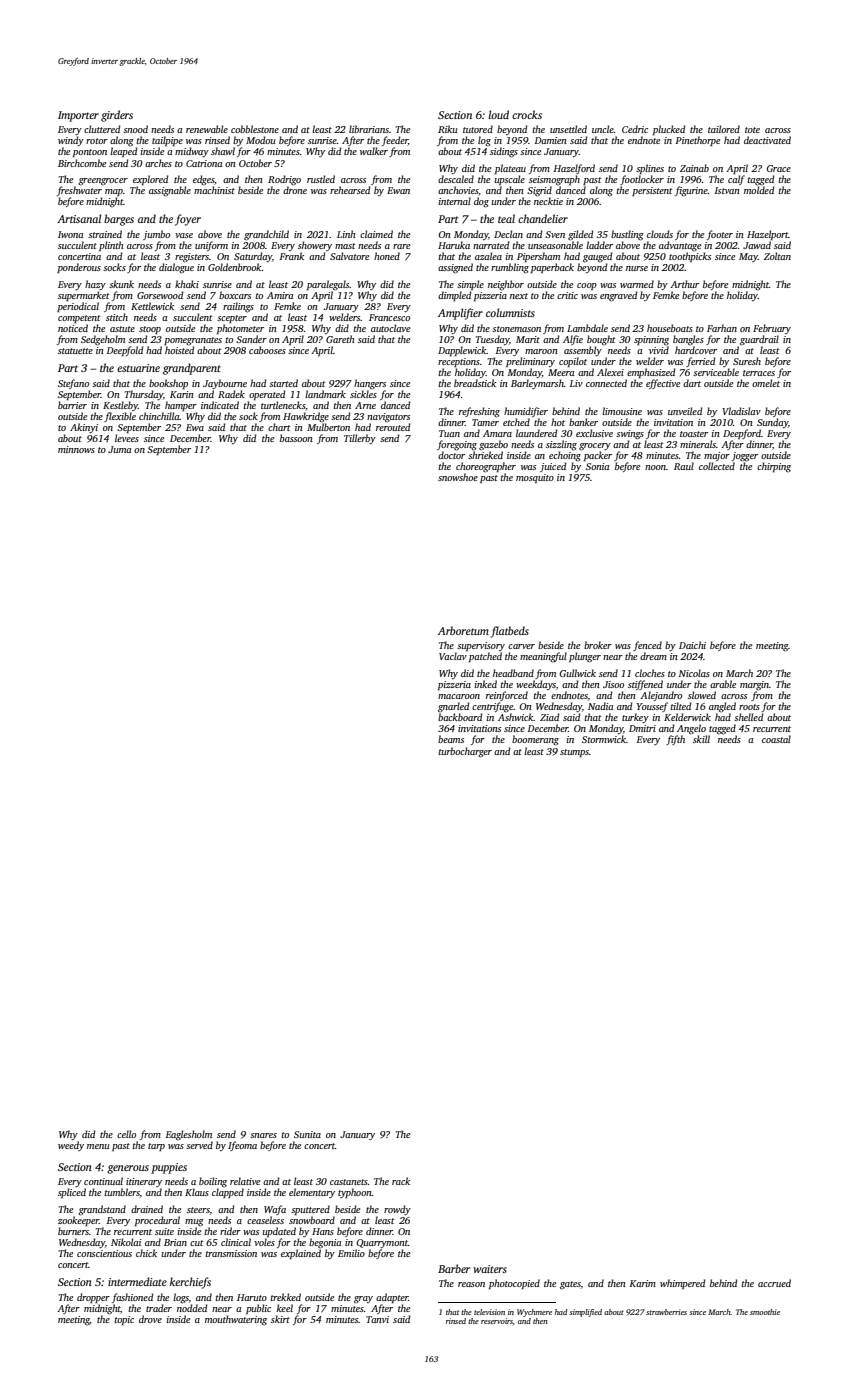 The width and height of the screenshot is (849, 1400). I want to click on Tuan, so click(449, 433).
